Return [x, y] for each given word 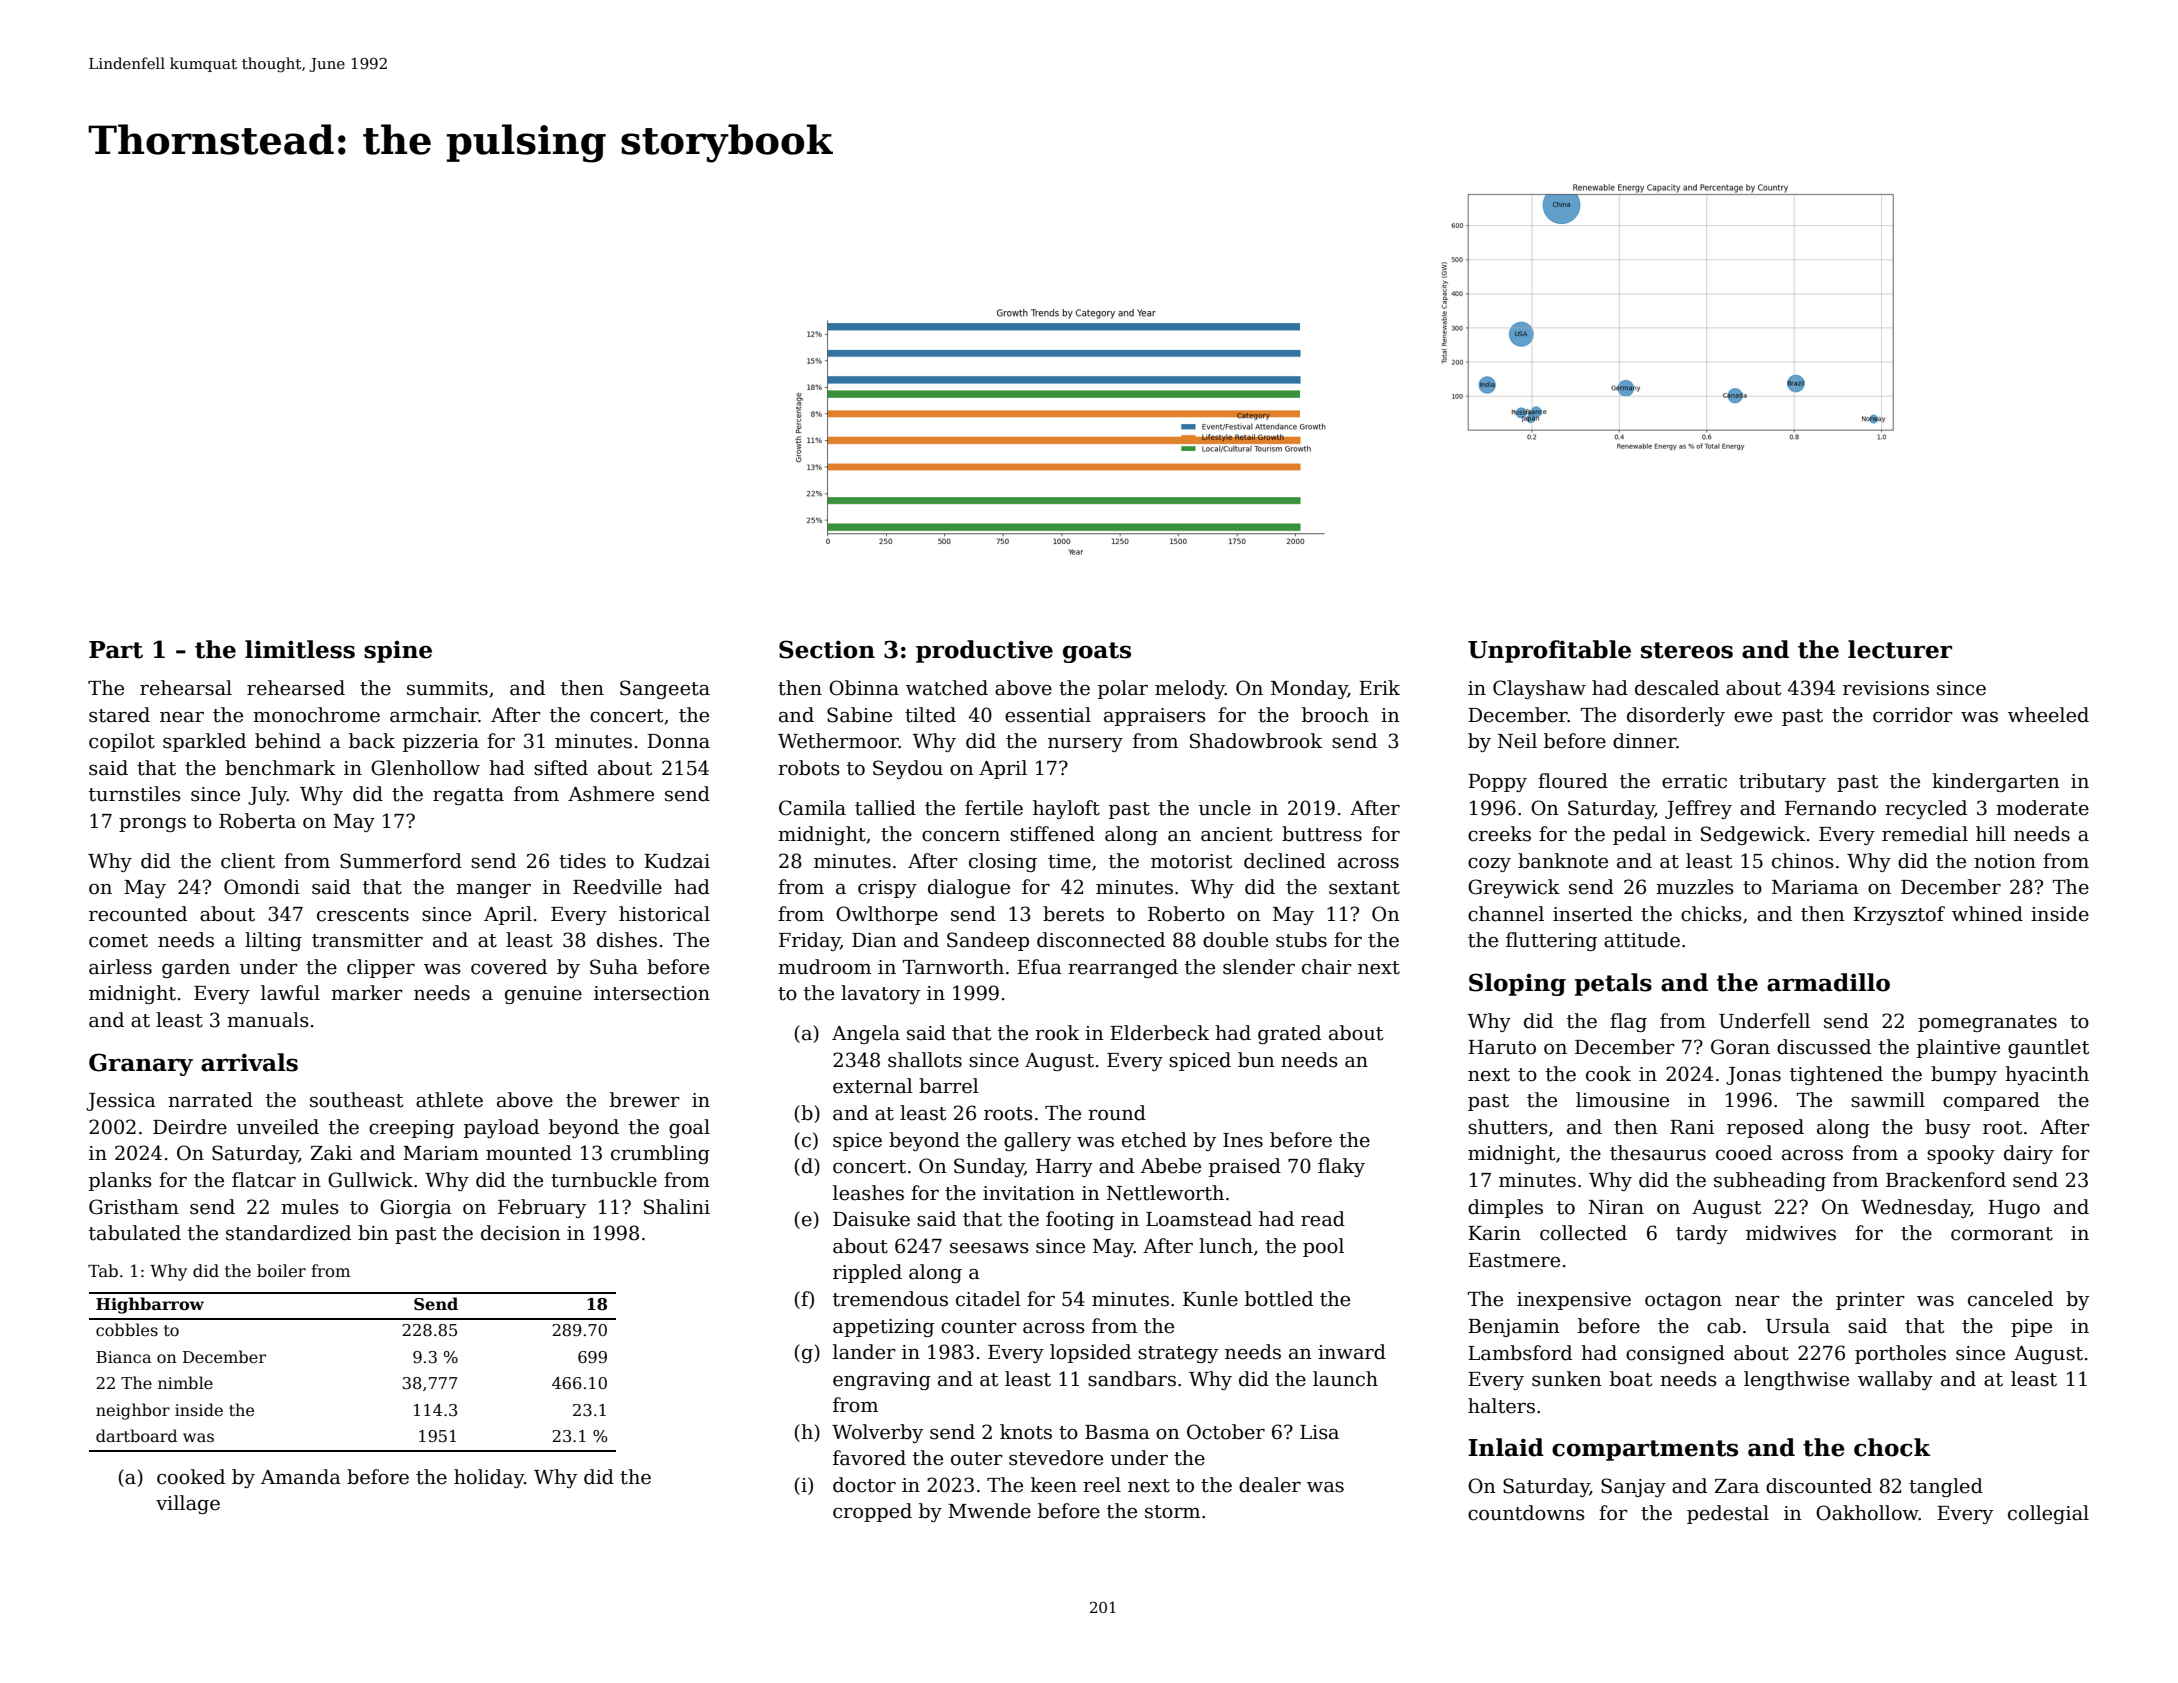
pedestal [1728, 1514]
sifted [561, 768]
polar [1123, 689]
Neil [1517, 741]
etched [1154, 1140]
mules [310, 1207]
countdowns [1526, 1513]
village [188, 1504]
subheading [1770, 1181]
